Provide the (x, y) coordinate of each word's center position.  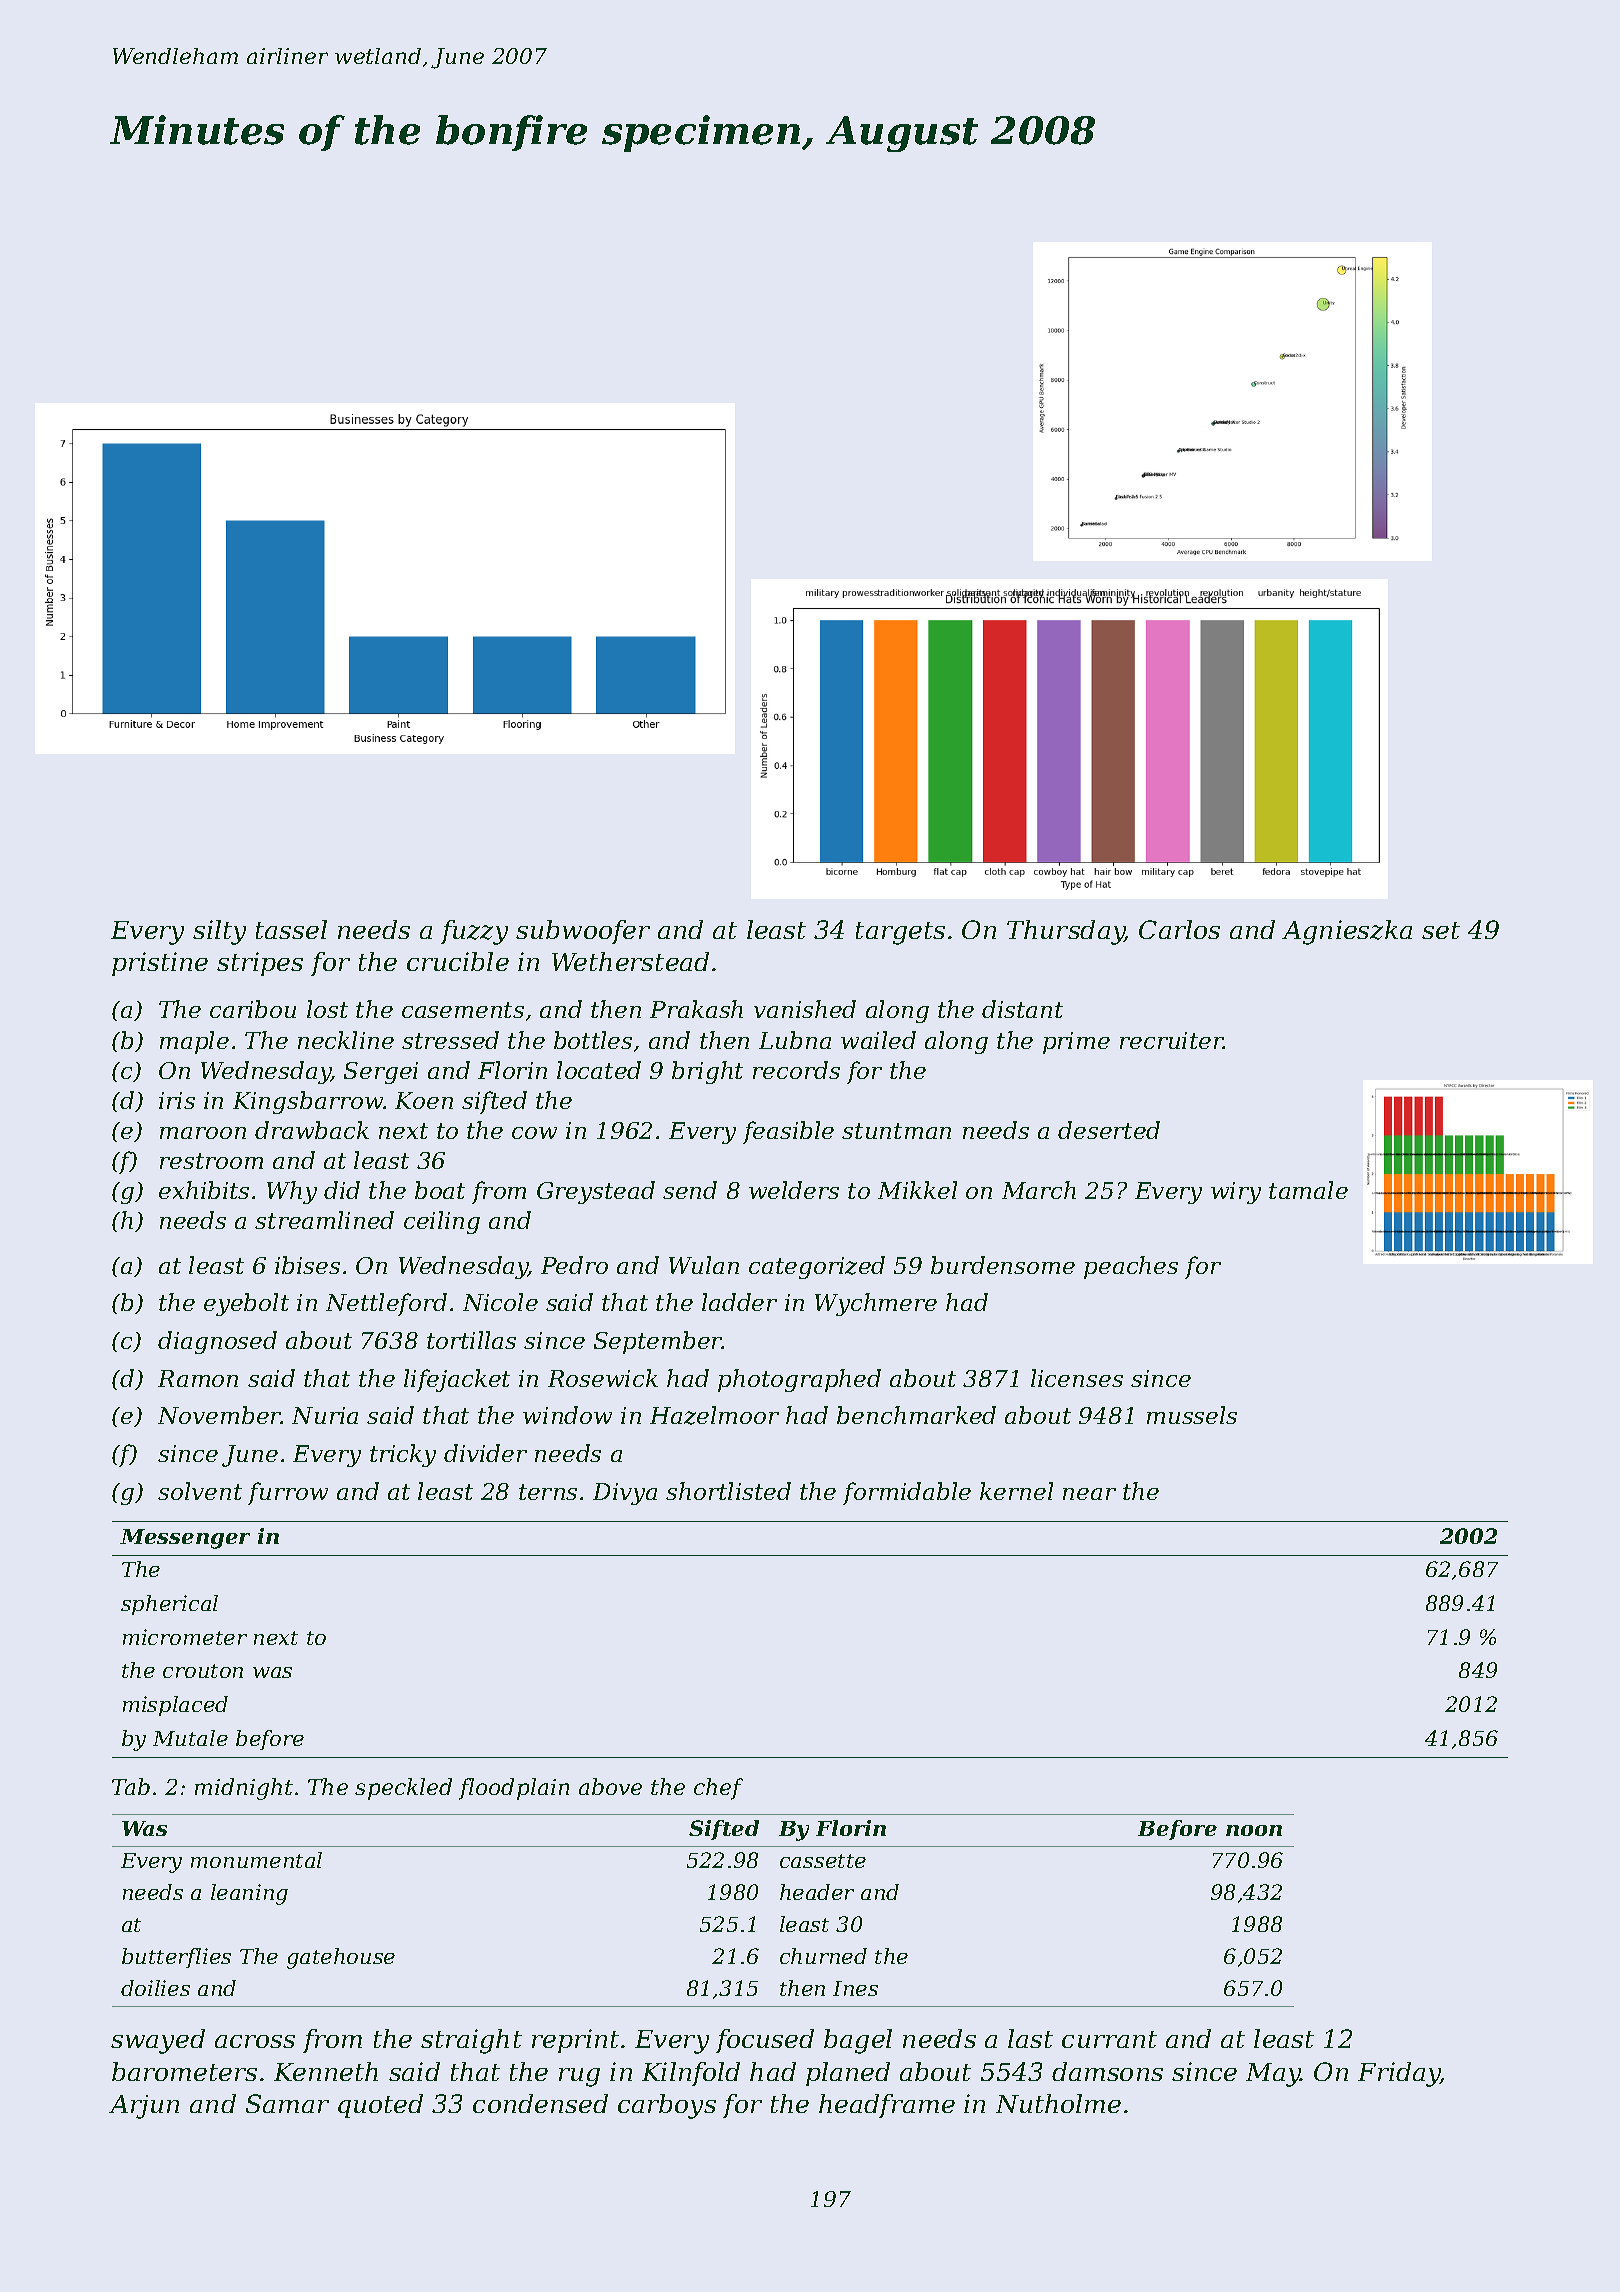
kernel (1016, 1491)
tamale (1308, 1190)
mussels (1192, 1415)
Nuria (325, 1415)
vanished (805, 1009)
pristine (160, 964)
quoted (380, 2106)
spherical (169, 1605)
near (1089, 1494)
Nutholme (1058, 2103)
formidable (907, 1493)
